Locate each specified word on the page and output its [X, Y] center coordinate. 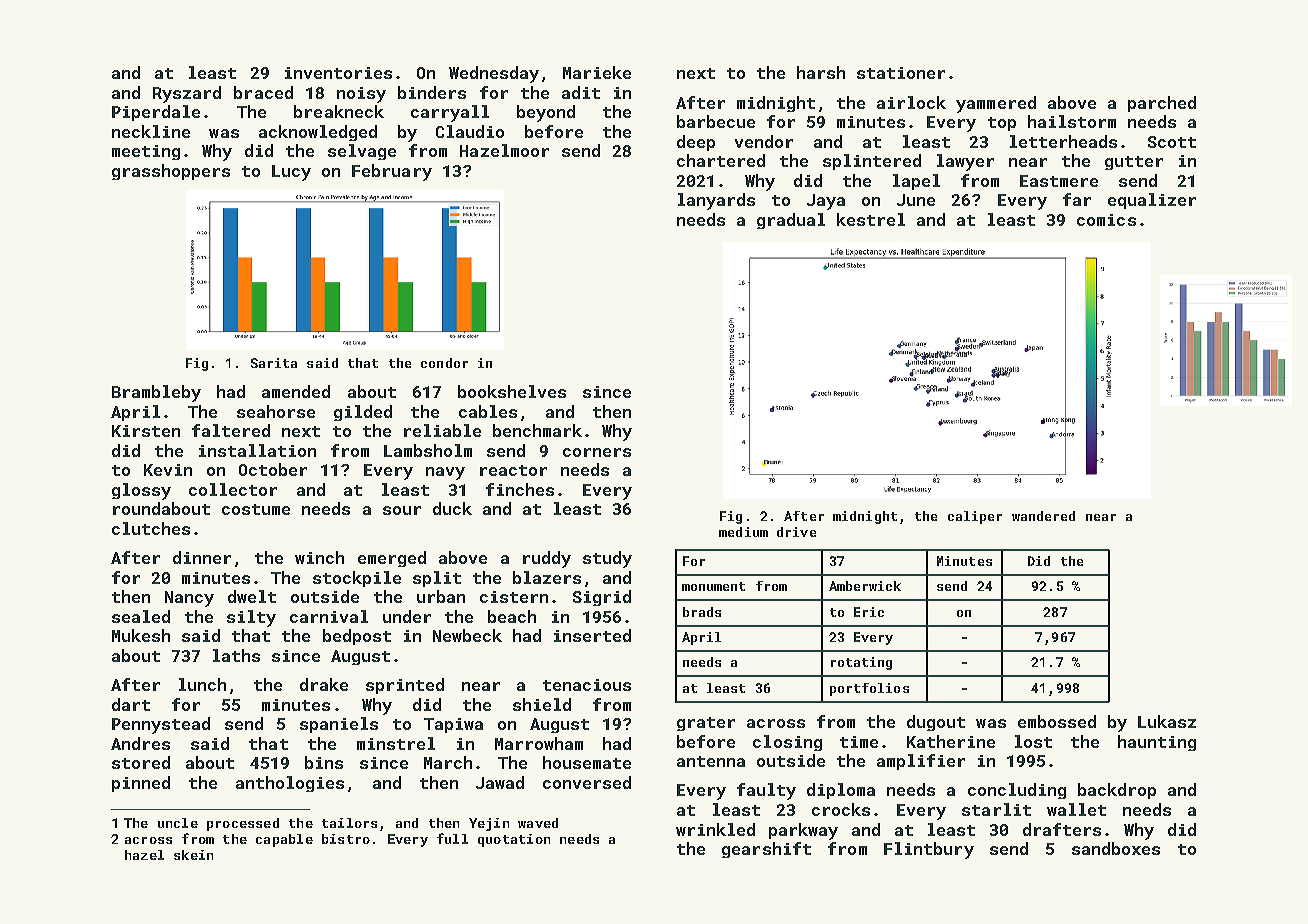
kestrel [871, 219]
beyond [546, 113]
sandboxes [1116, 848]
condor [444, 363]
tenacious [587, 685]
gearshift [766, 850]
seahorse [276, 411]
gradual [791, 221]
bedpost [357, 637]
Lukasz [1167, 721]
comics [1106, 220]
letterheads [1063, 141]
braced [263, 92]
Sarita [274, 363]
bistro [346, 839]
